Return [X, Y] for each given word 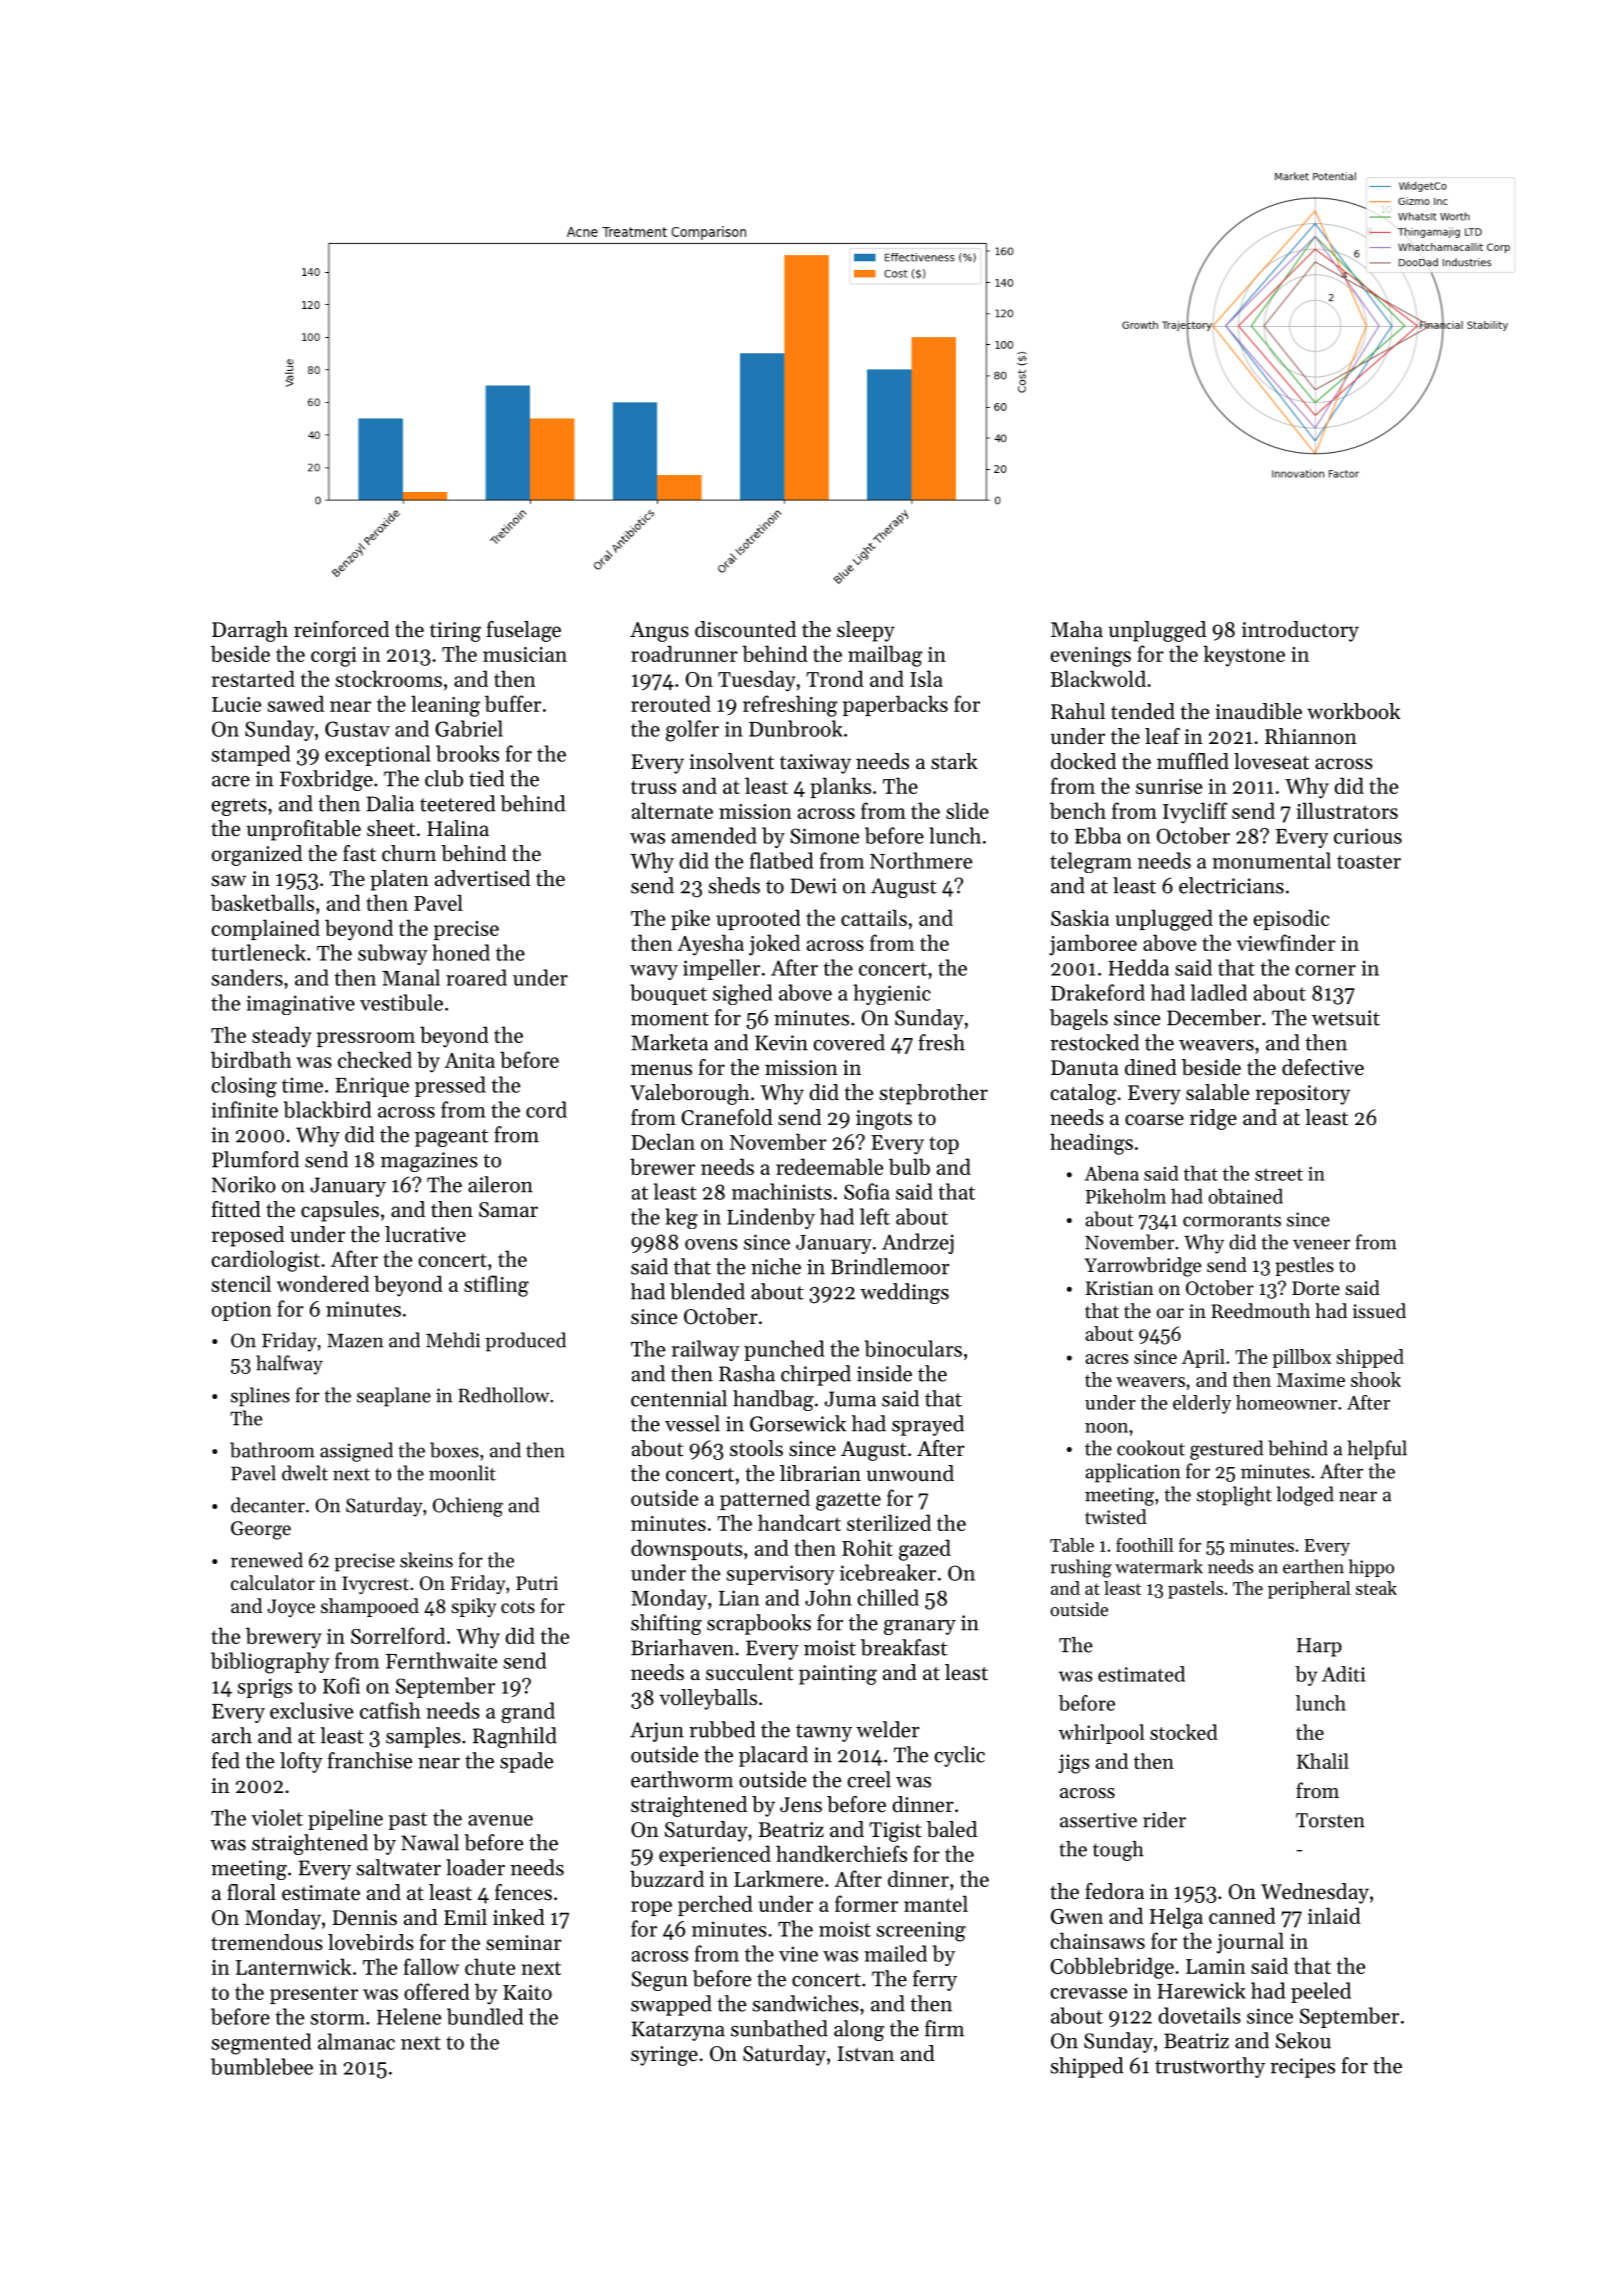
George [261, 1530]
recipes [1302, 2068]
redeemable [829, 1166]
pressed [450, 1086]
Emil [465, 1917]
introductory [1300, 631]
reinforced [341, 629]
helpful [1377, 1450]
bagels [1079, 1019]
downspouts [687, 1549]
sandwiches [805, 2003]
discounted [745, 629]
